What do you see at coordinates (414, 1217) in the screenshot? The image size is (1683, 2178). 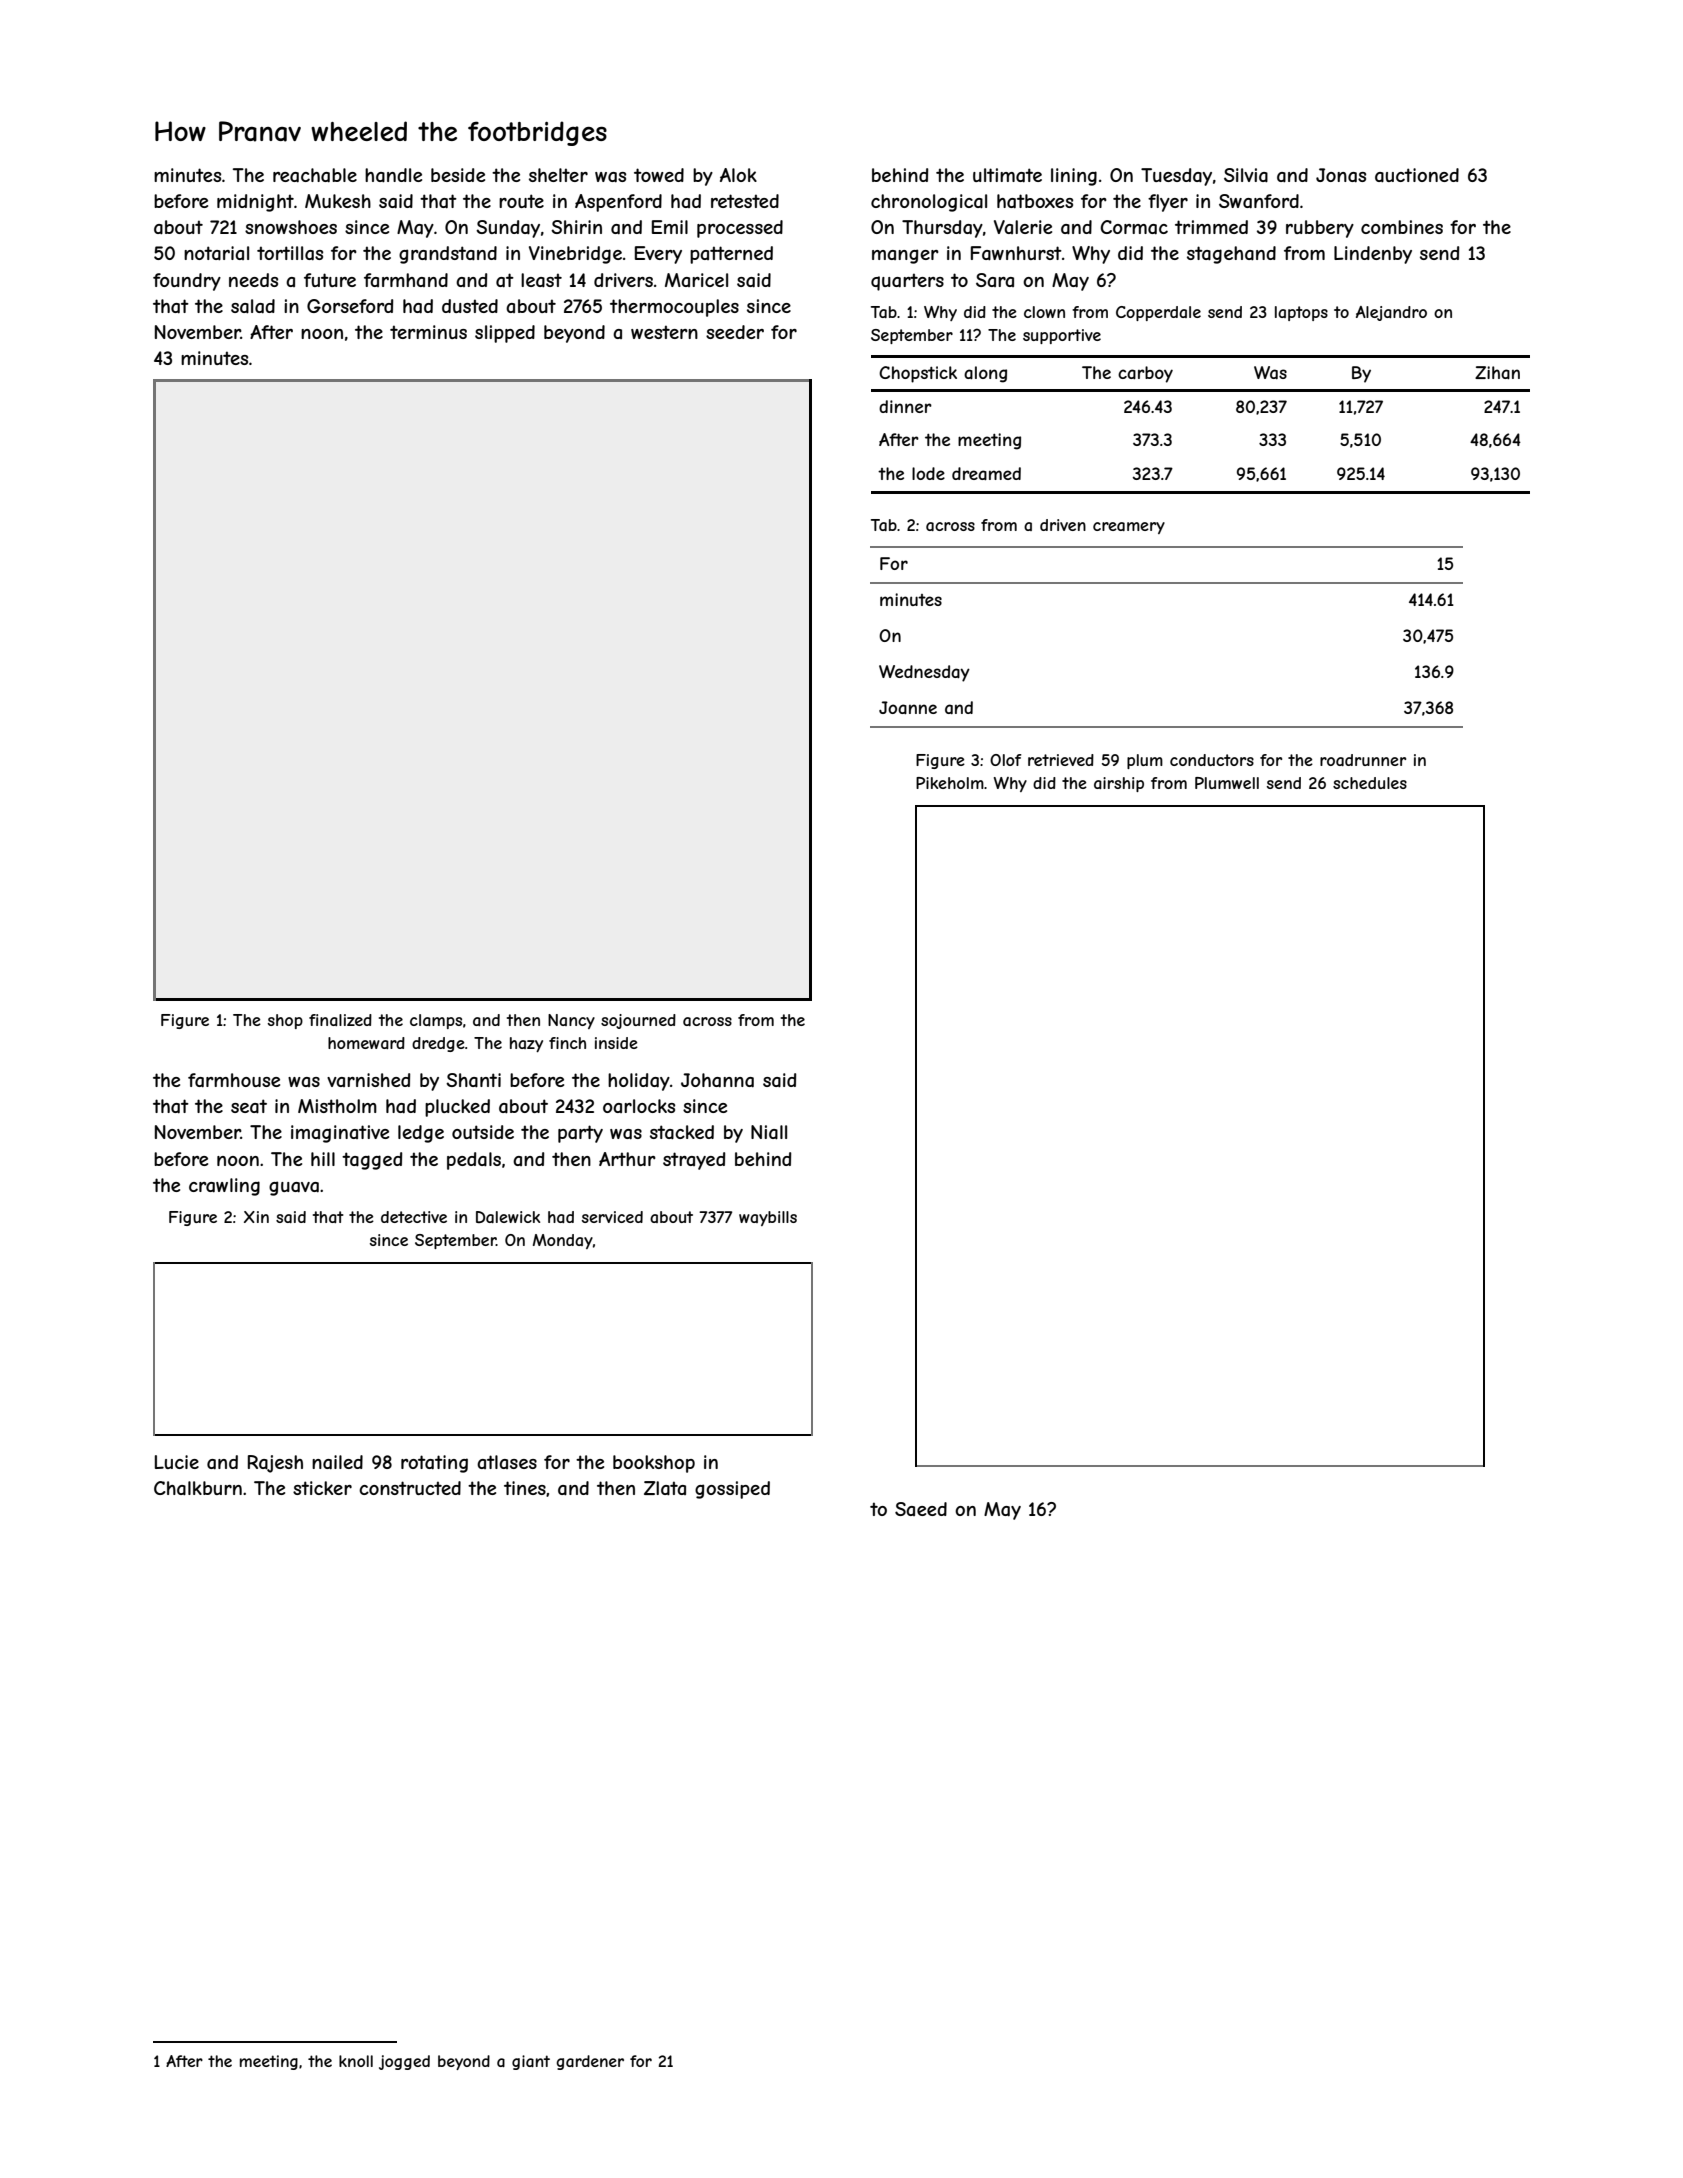 I see `detective` at bounding box center [414, 1217].
